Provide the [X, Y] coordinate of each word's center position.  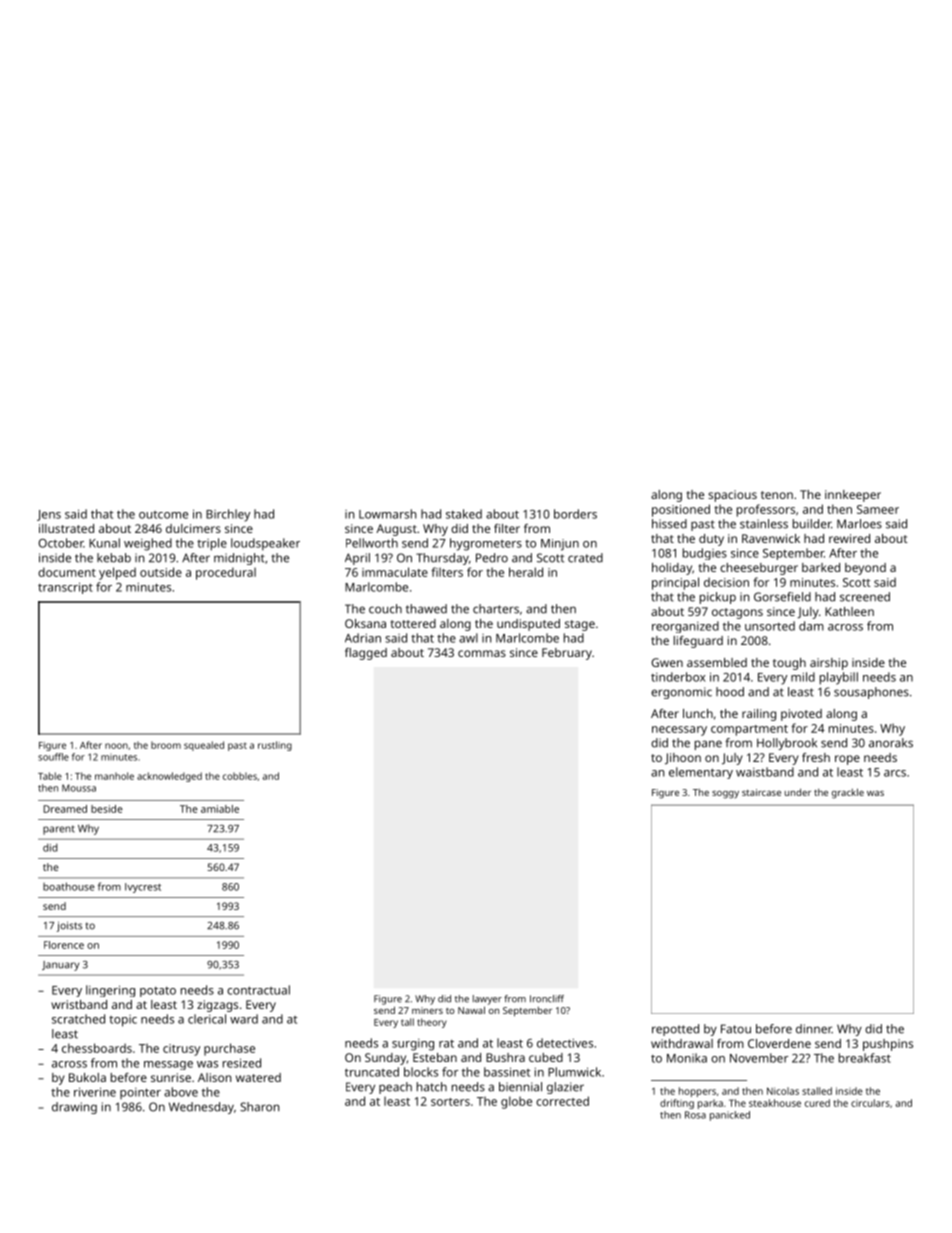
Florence [64, 945]
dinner [814, 1029]
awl [468, 638]
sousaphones [871, 693]
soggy [725, 795]
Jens [49, 515]
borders [575, 514]
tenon [777, 495]
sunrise [171, 1077]
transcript [65, 588]
